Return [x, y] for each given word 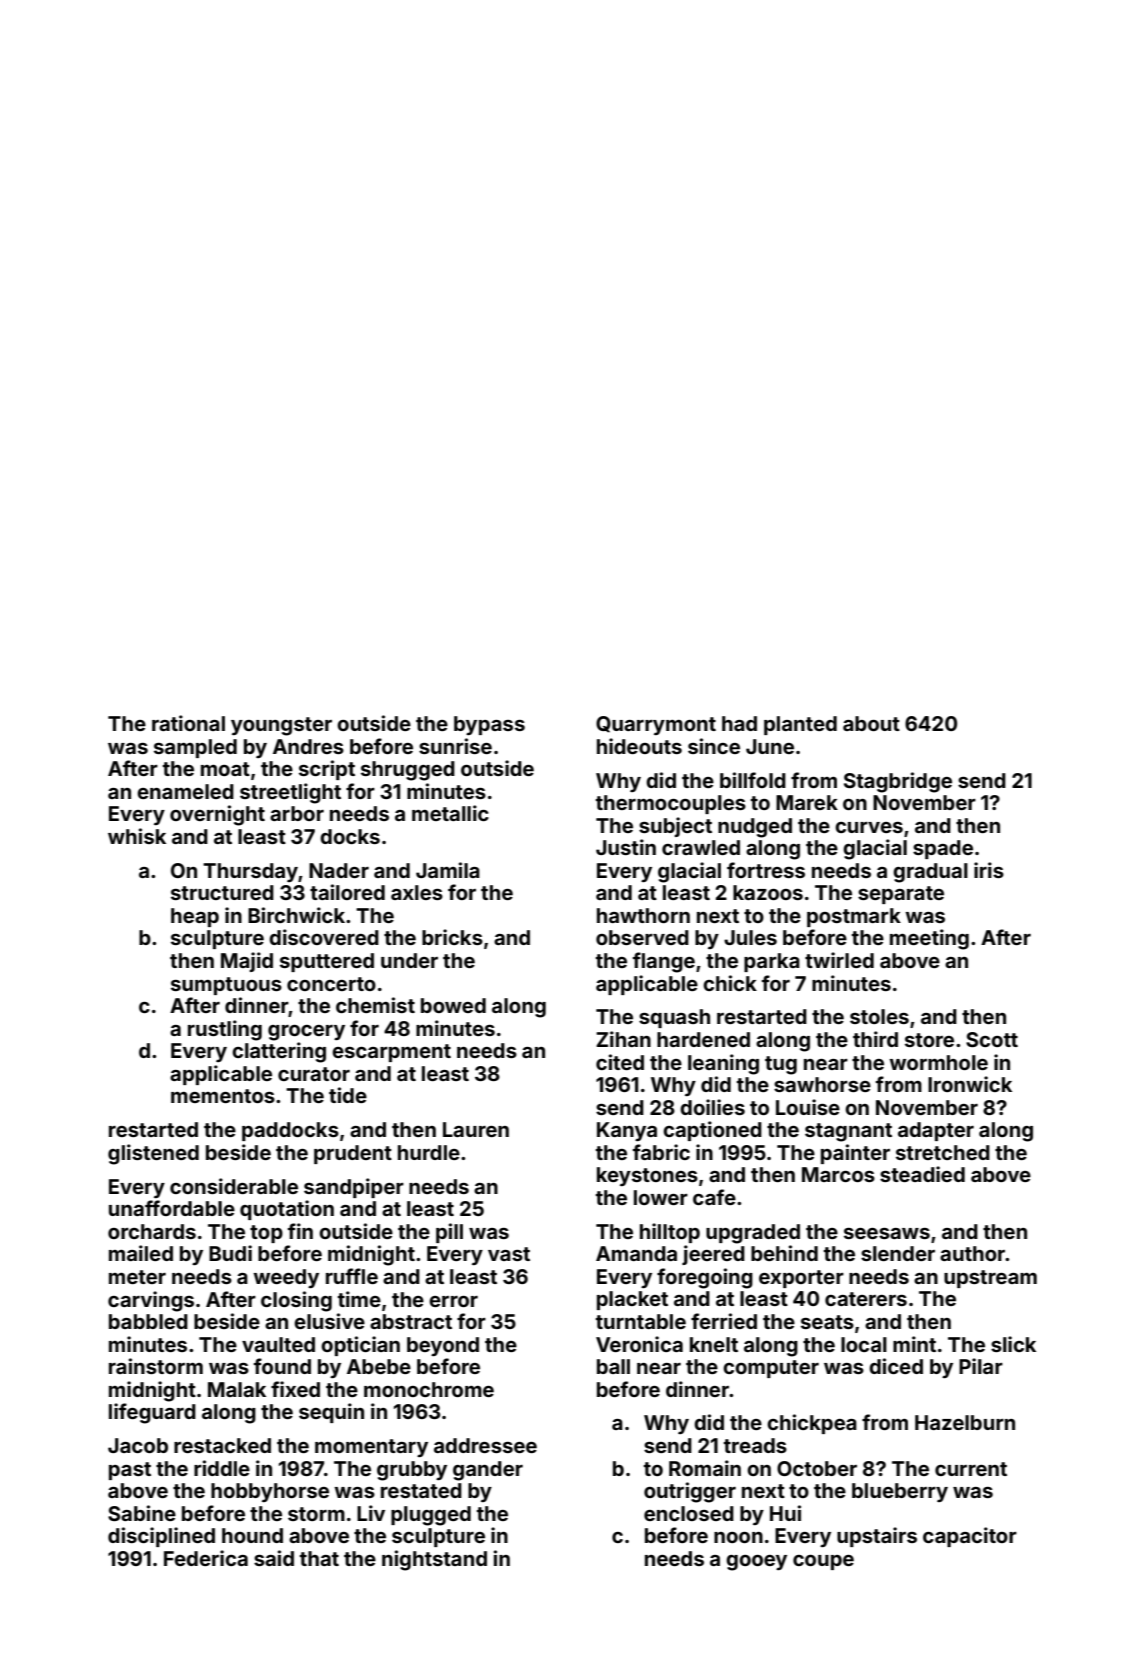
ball [613, 1366]
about [871, 723]
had [739, 723]
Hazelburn [965, 1422]
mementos [223, 1096]
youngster [281, 726]
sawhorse [822, 1084]
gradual [930, 873]
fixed [295, 1389]
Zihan [623, 1039]
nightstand [434, 1560]
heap [195, 917]
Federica [206, 1558]
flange [664, 962]
